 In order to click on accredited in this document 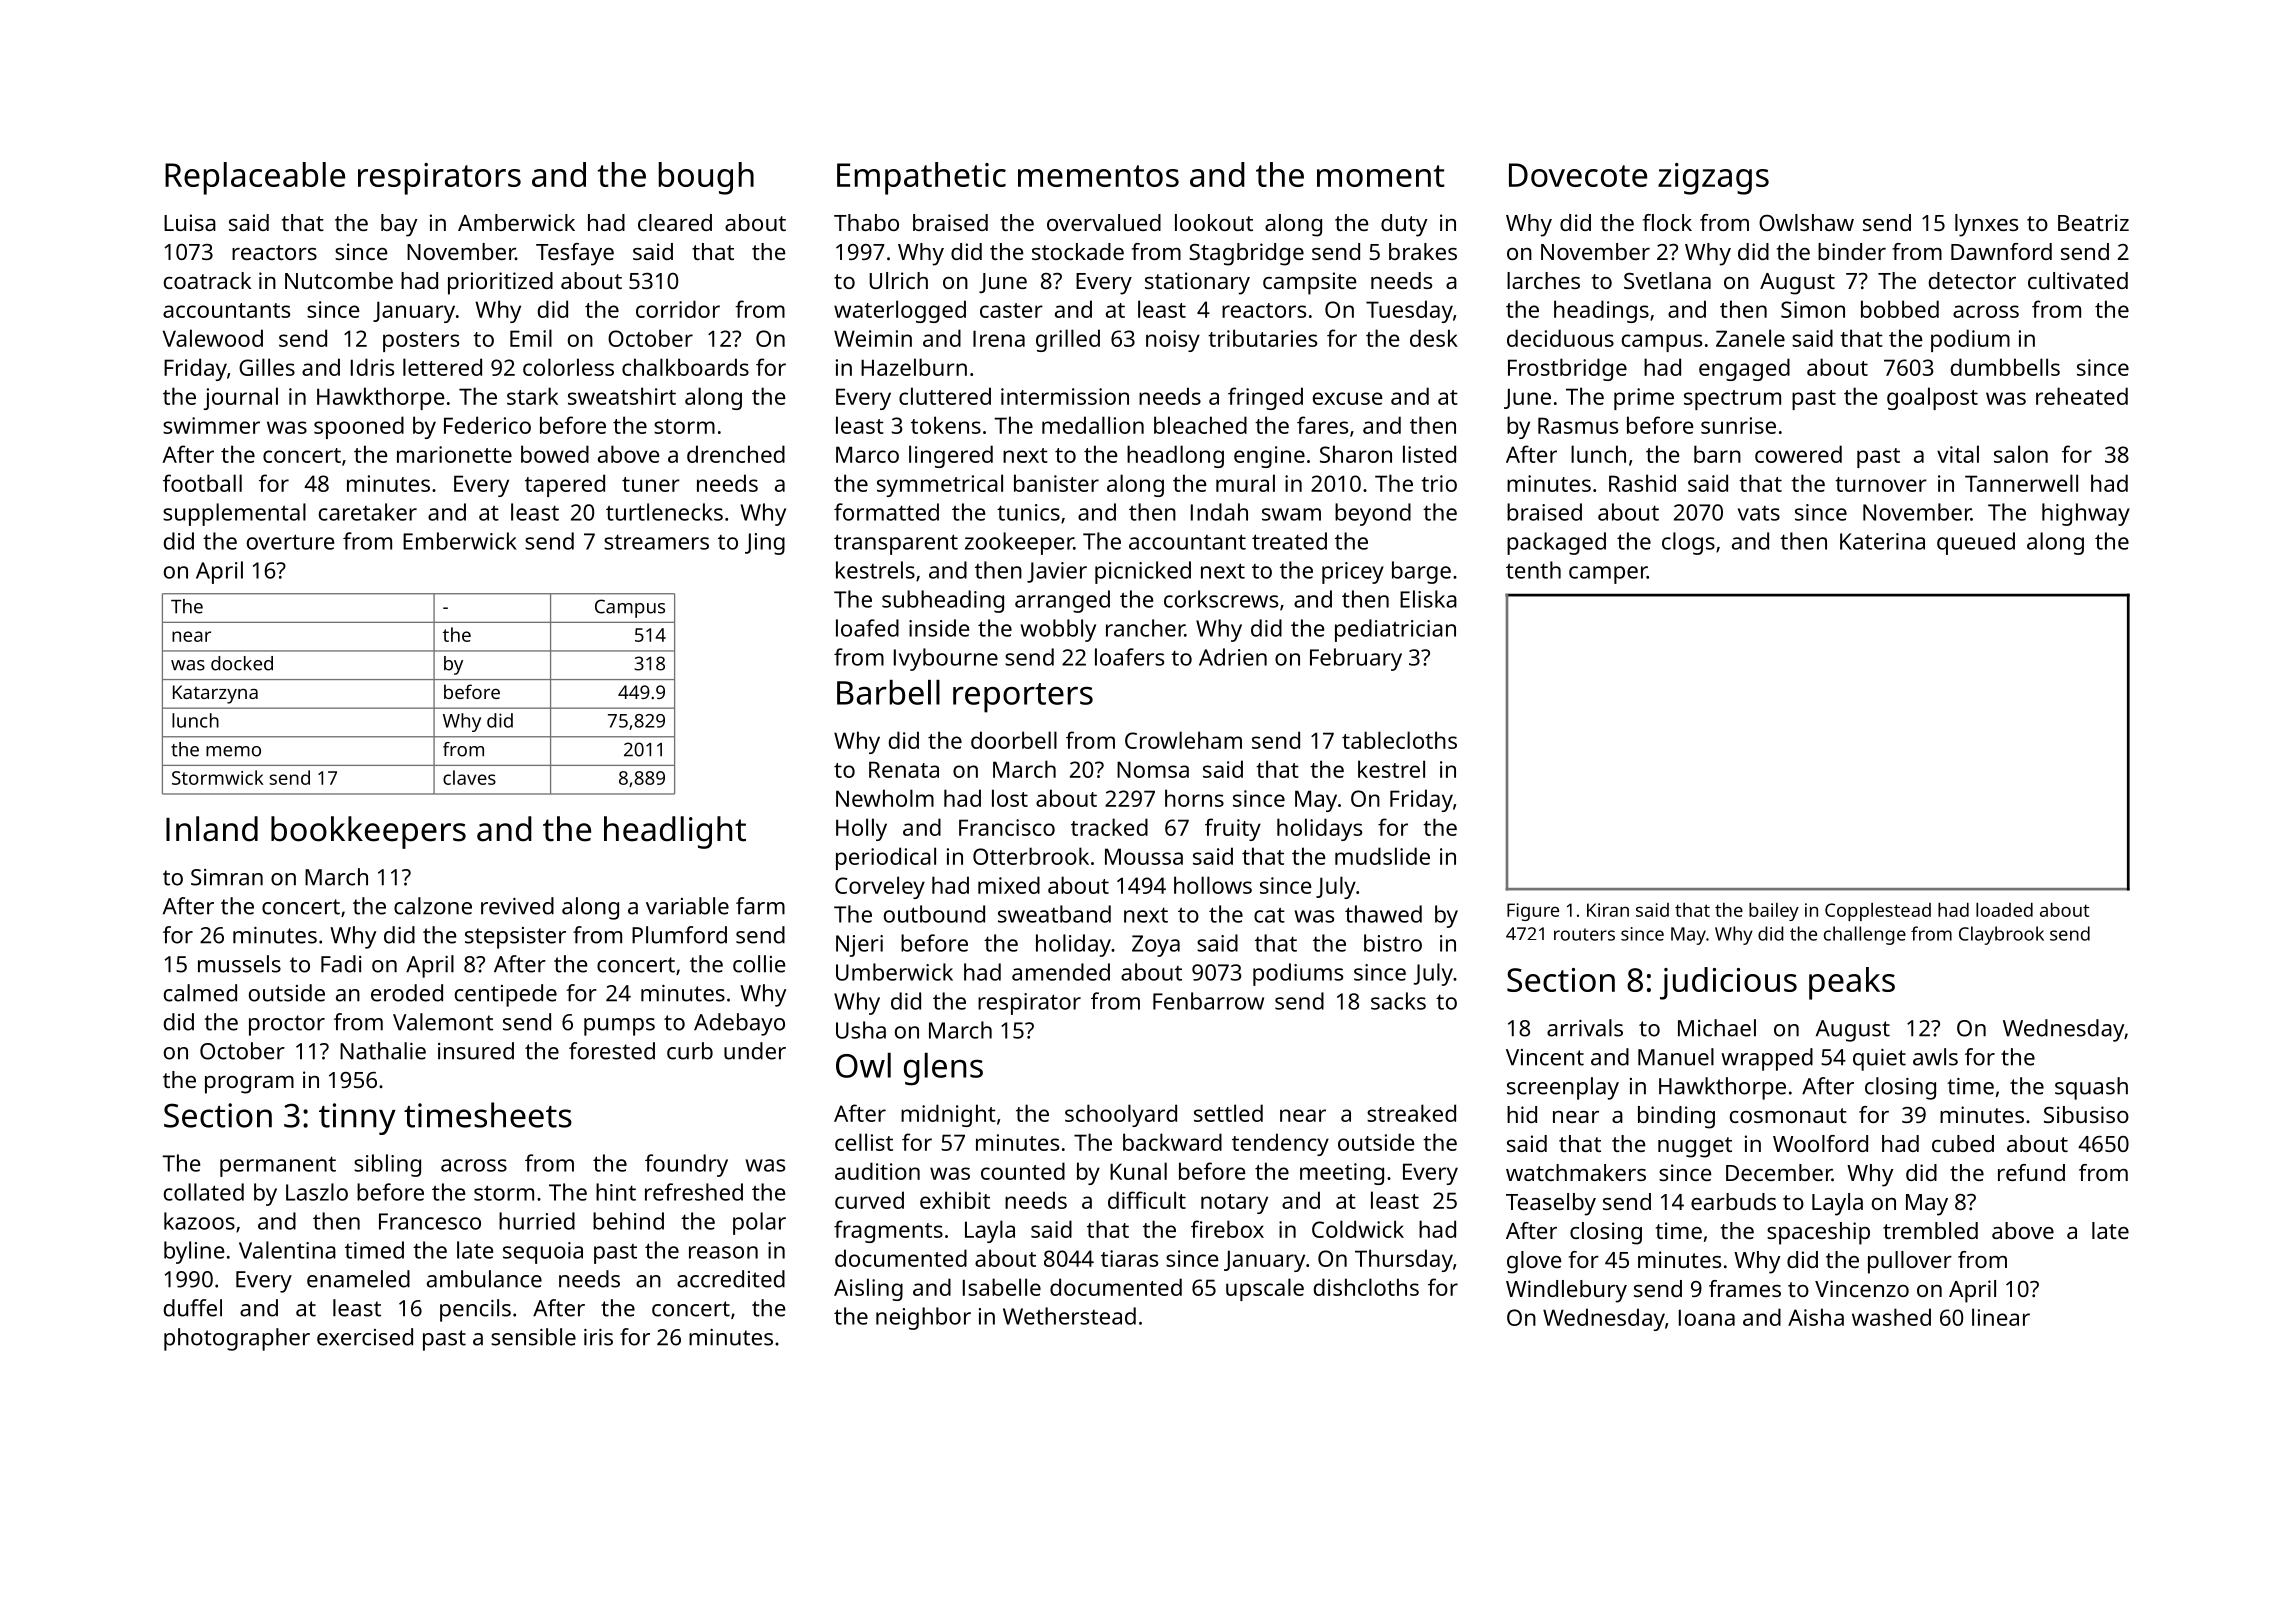, I will do `click(731, 1279)`.
